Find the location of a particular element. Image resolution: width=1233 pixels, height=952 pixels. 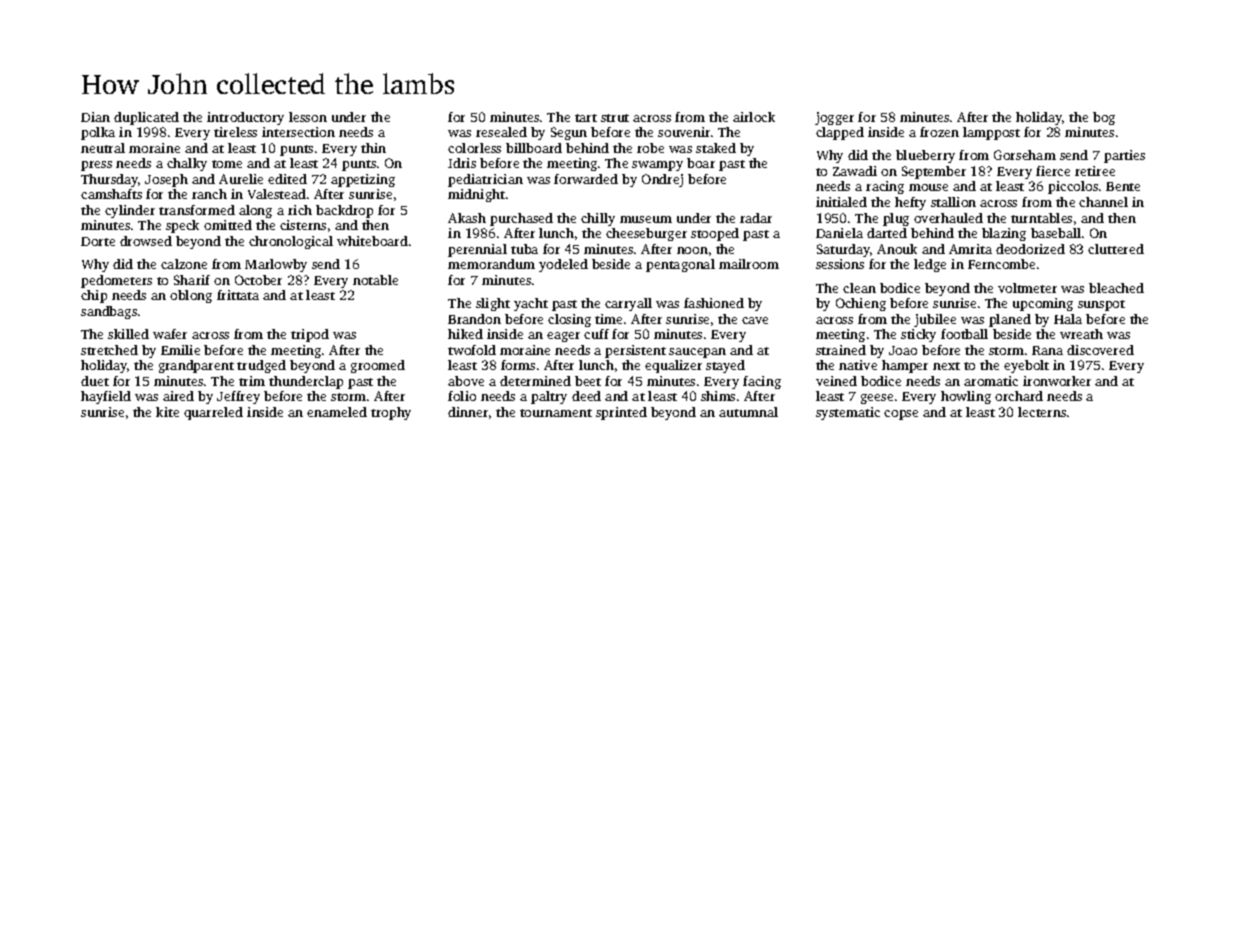

wafer is located at coordinates (170, 334).
